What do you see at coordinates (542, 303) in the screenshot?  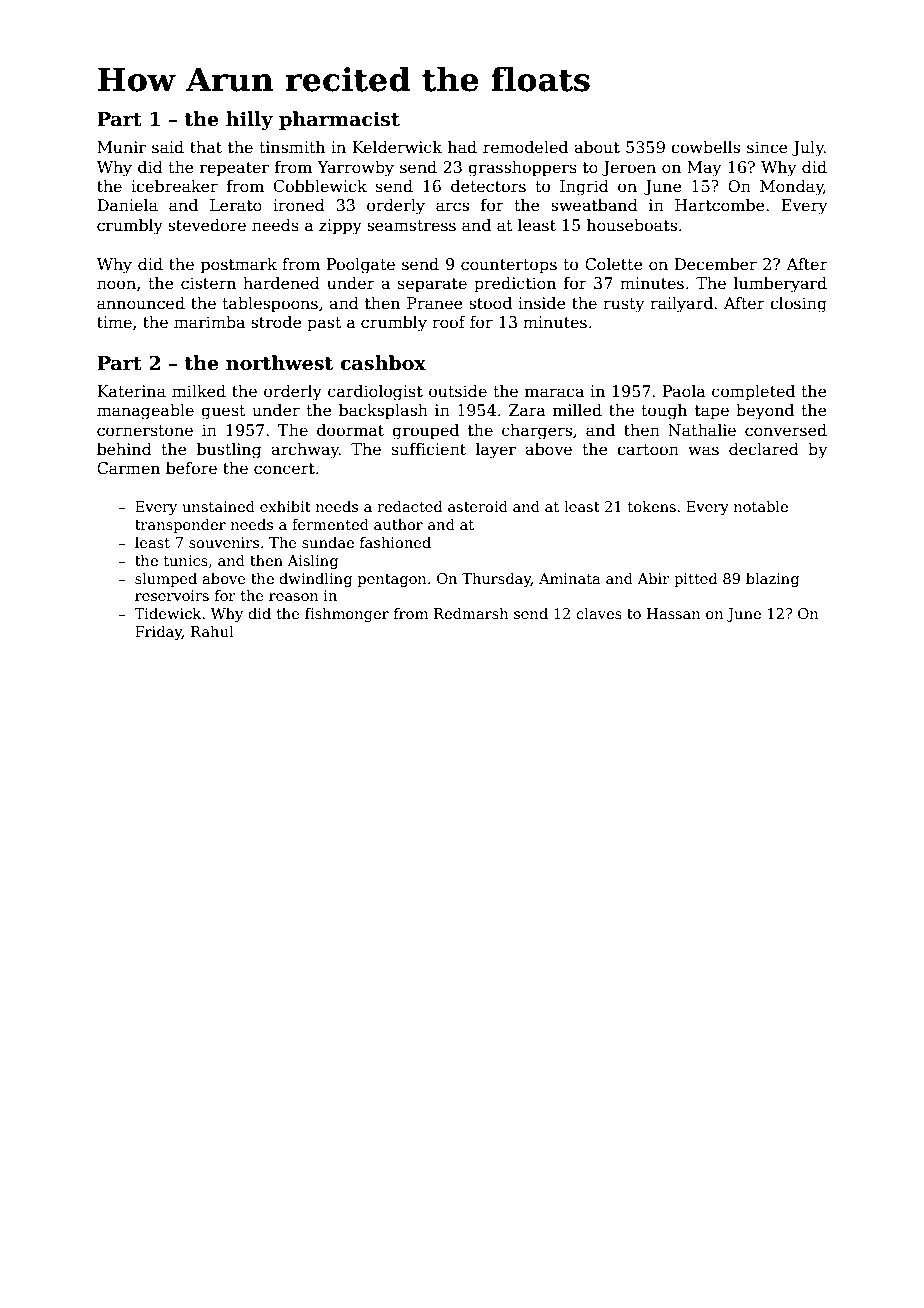 I see `inside` at bounding box center [542, 303].
